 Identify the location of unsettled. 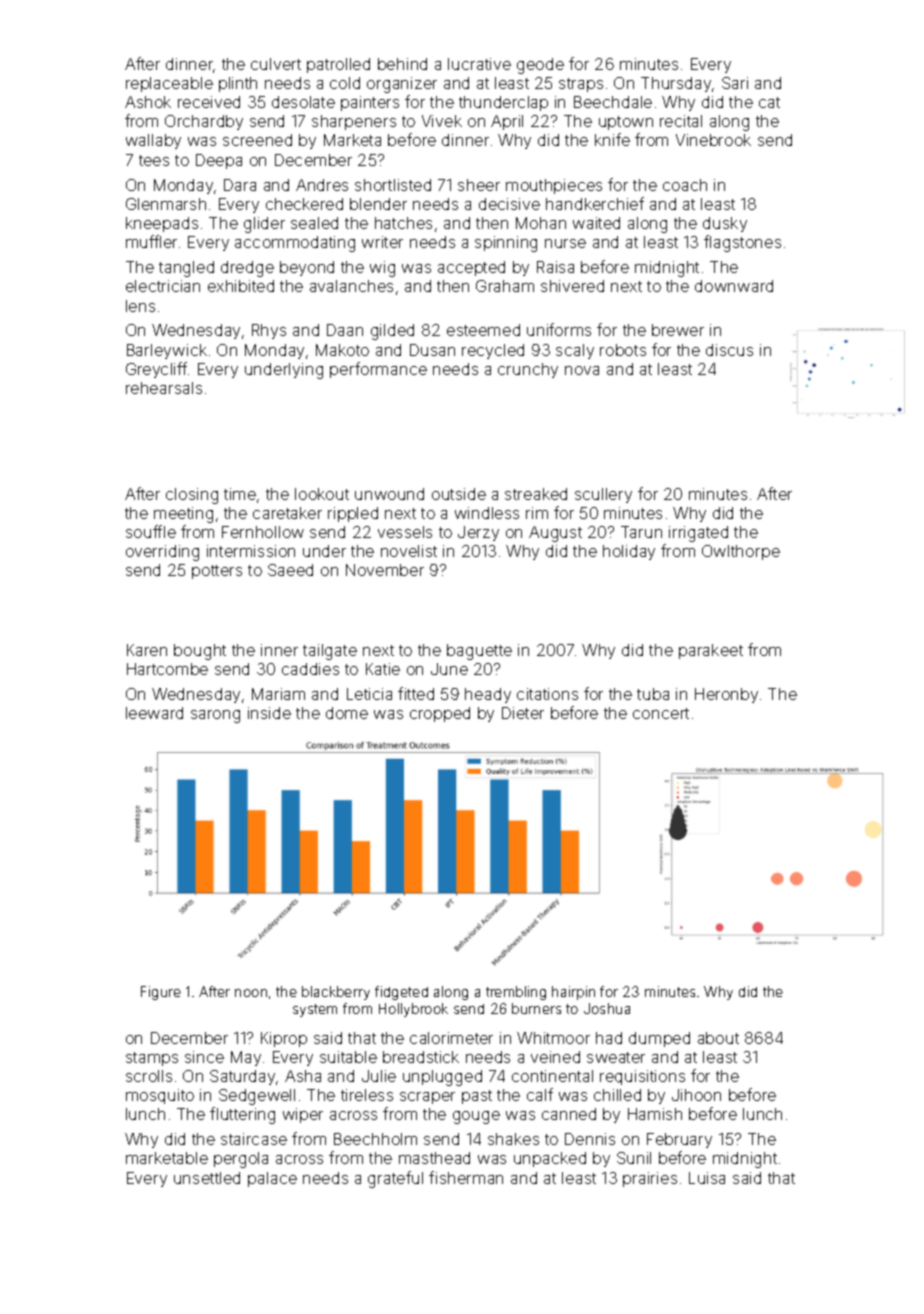
(207, 1178).
